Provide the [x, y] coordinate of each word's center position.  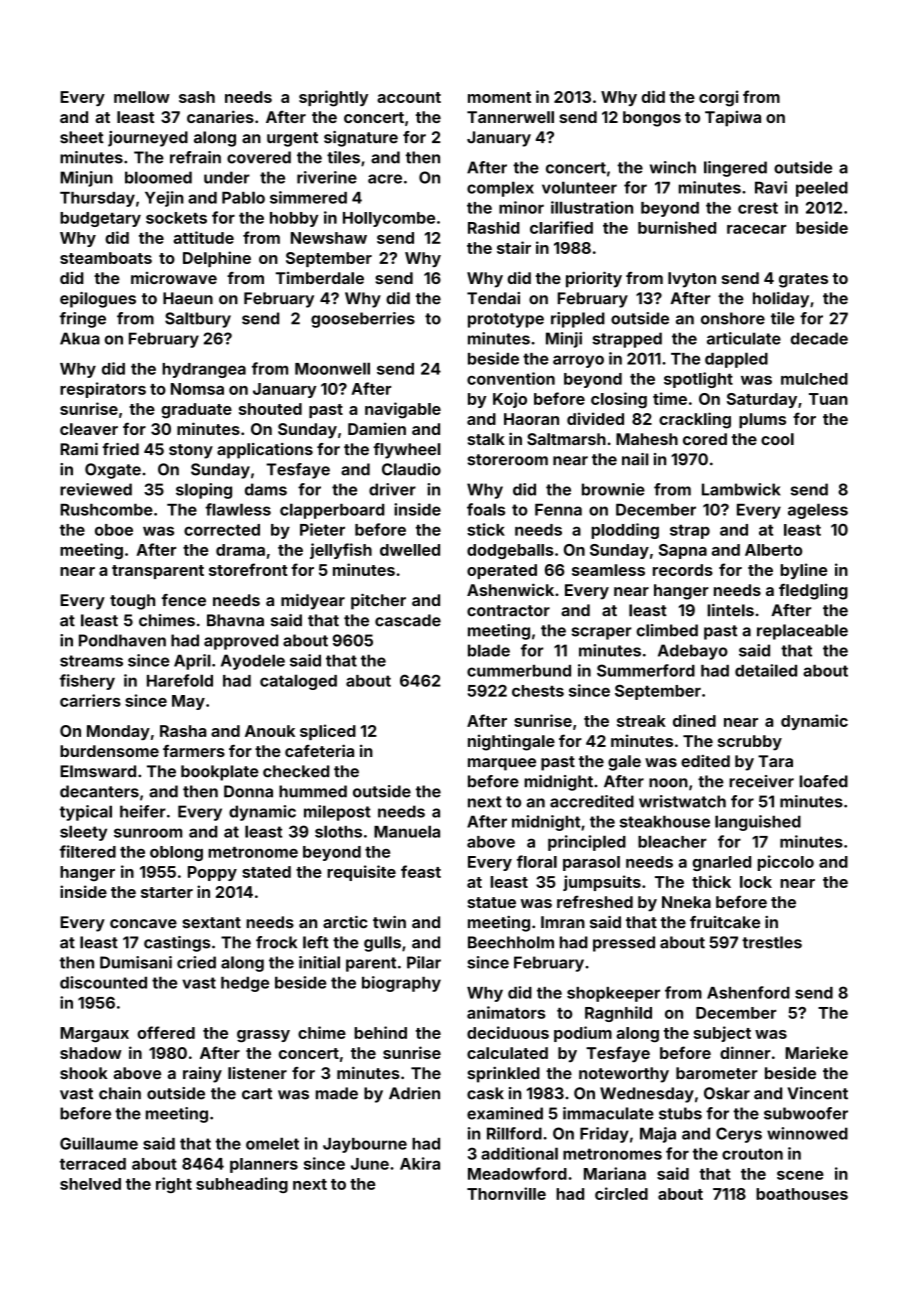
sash [197, 97]
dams [266, 489]
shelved [90, 1184]
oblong [176, 853]
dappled [736, 360]
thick [711, 881]
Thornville [506, 1193]
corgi [718, 98]
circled [621, 1193]
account [409, 97]
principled [587, 843]
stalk [486, 439]
